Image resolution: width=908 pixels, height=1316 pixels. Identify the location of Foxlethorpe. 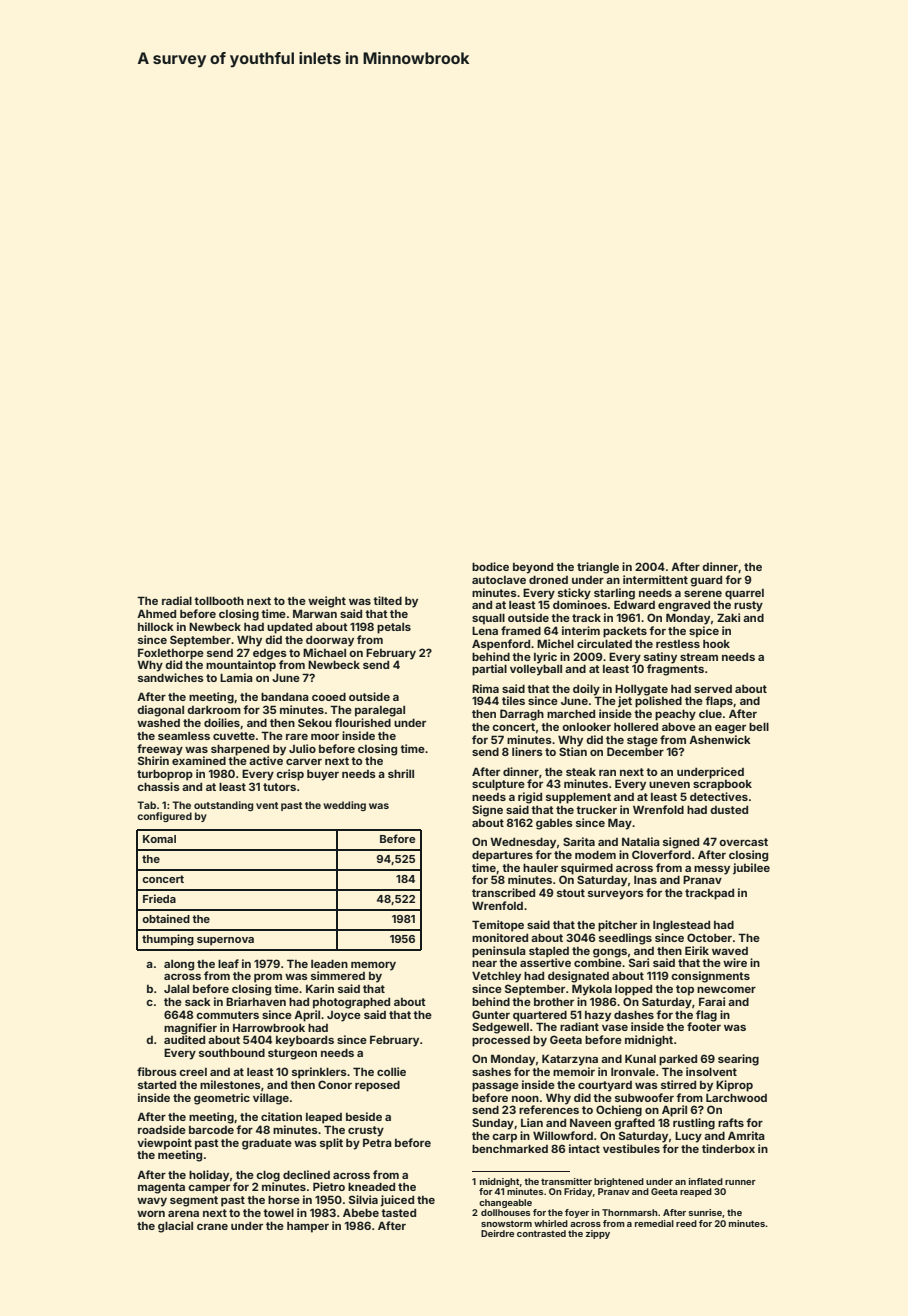
(171, 654).
